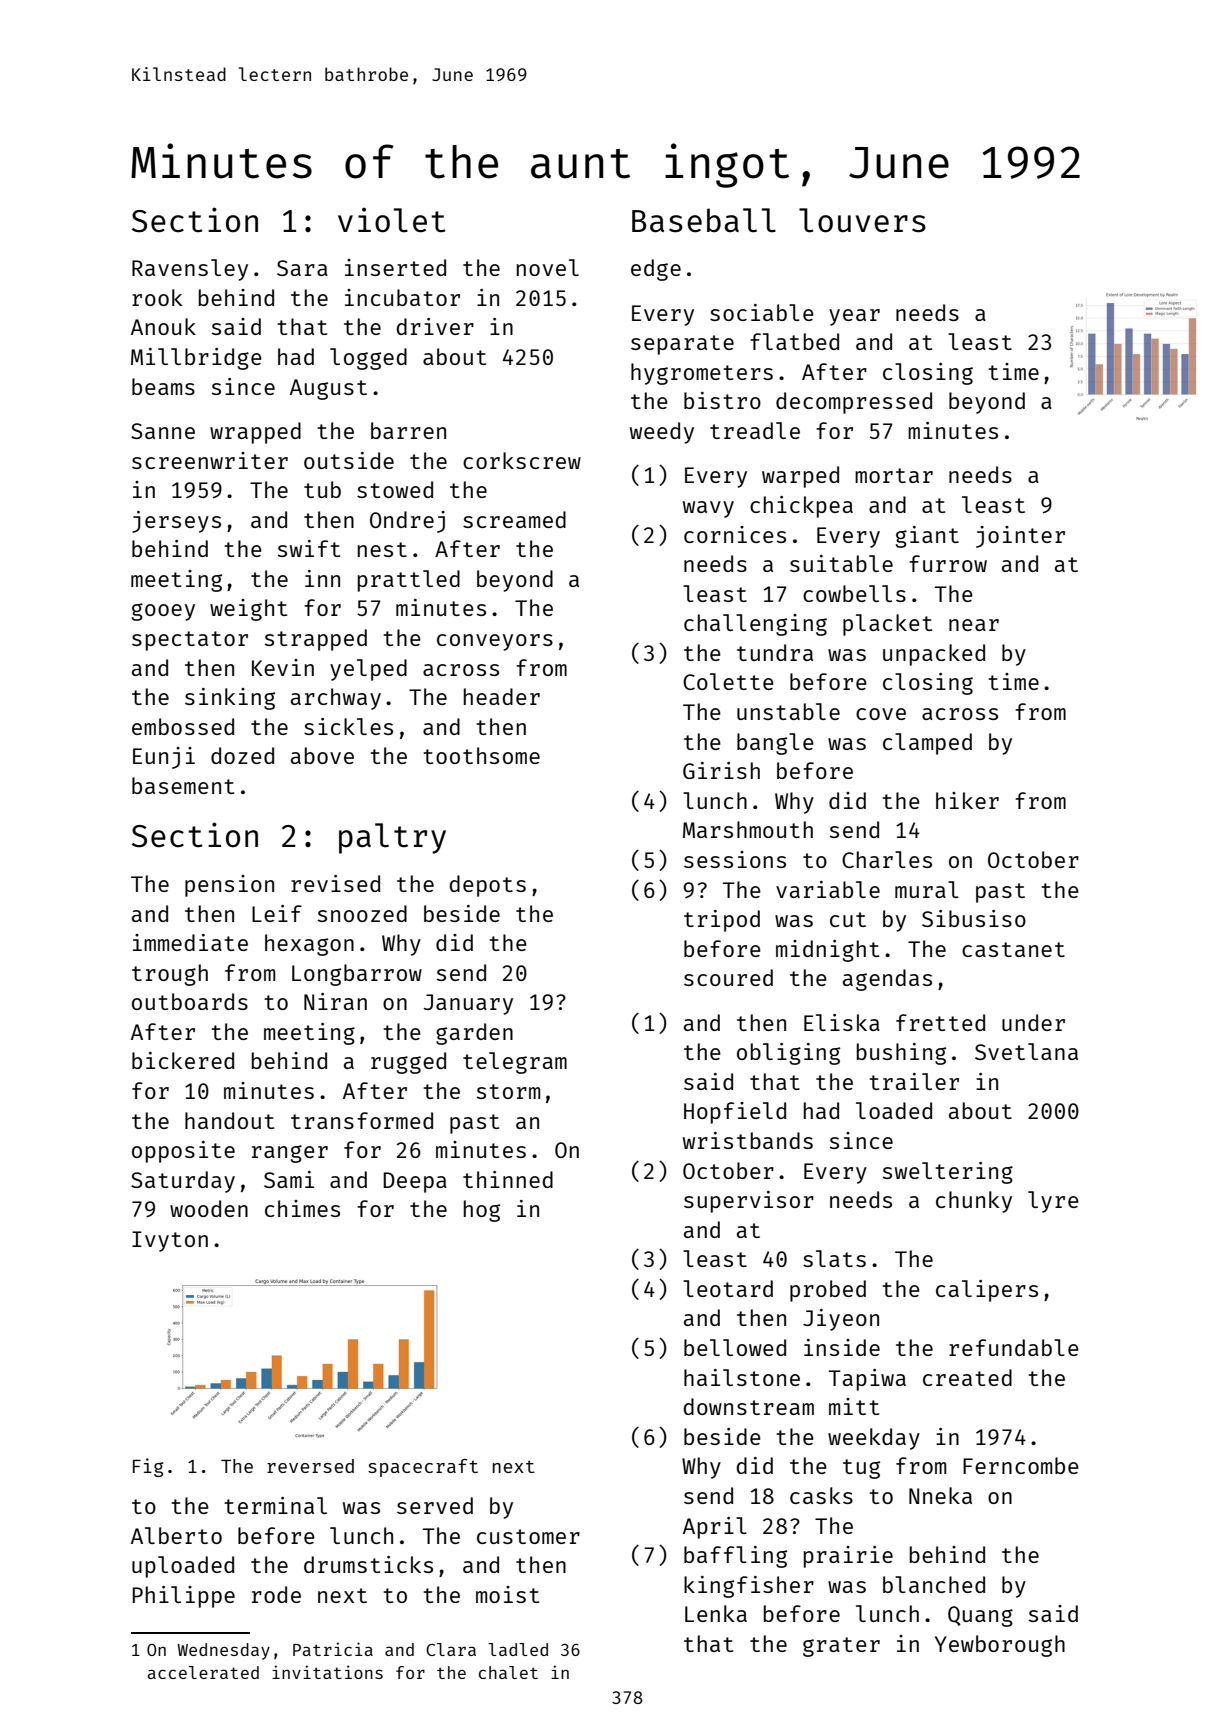 Image resolution: width=1223 pixels, height=1729 pixels. I want to click on challenging, so click(755, 625).
